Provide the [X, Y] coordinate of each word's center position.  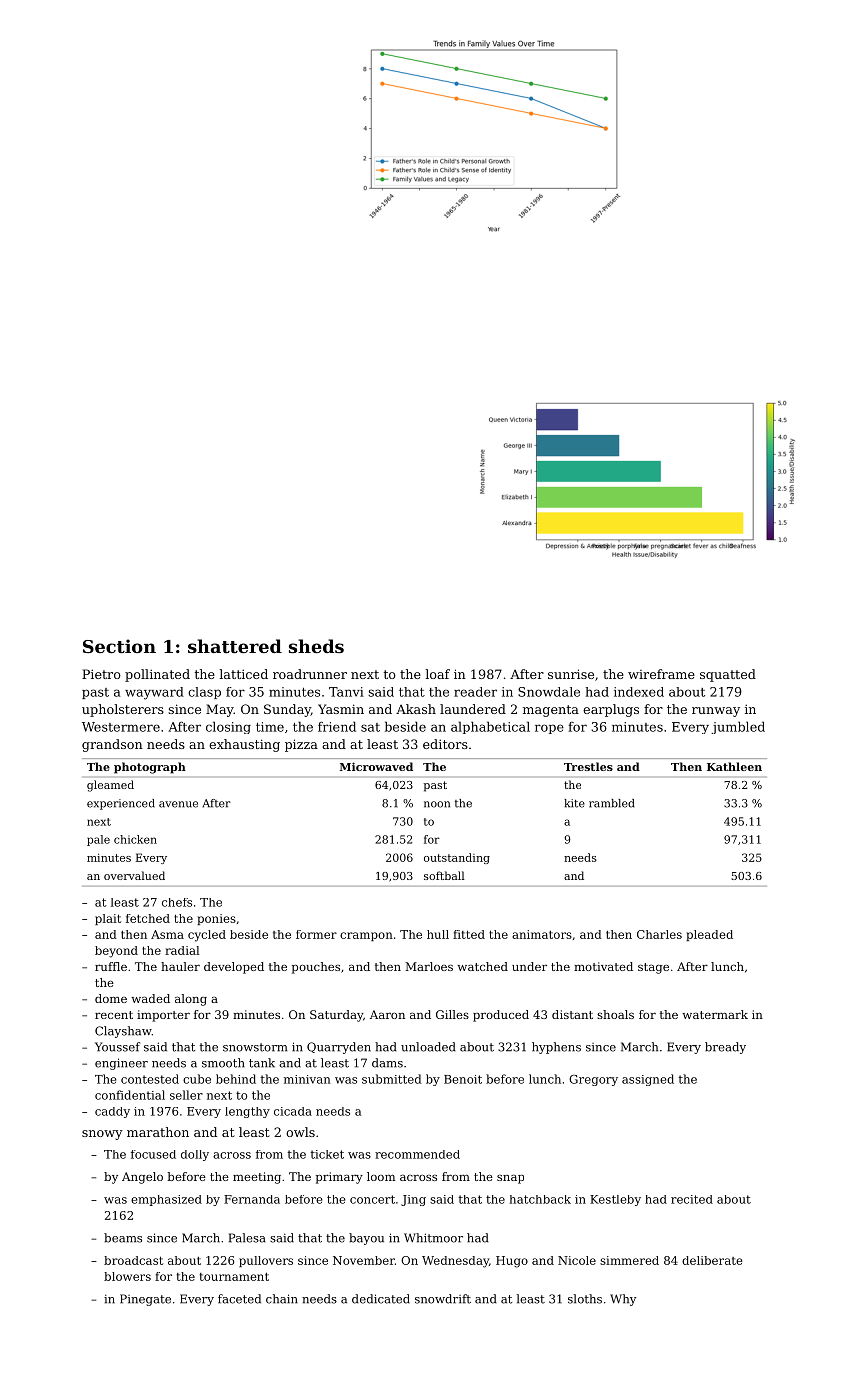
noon [437, 804]
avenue [178, 804]
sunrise [571, 674]
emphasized [166, 1200]
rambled [611, 803]
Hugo [512, 1262]
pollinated [157, 675]
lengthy [247, 1112]
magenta [551, 711]
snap [510, 1179]
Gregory [593, 1080]
